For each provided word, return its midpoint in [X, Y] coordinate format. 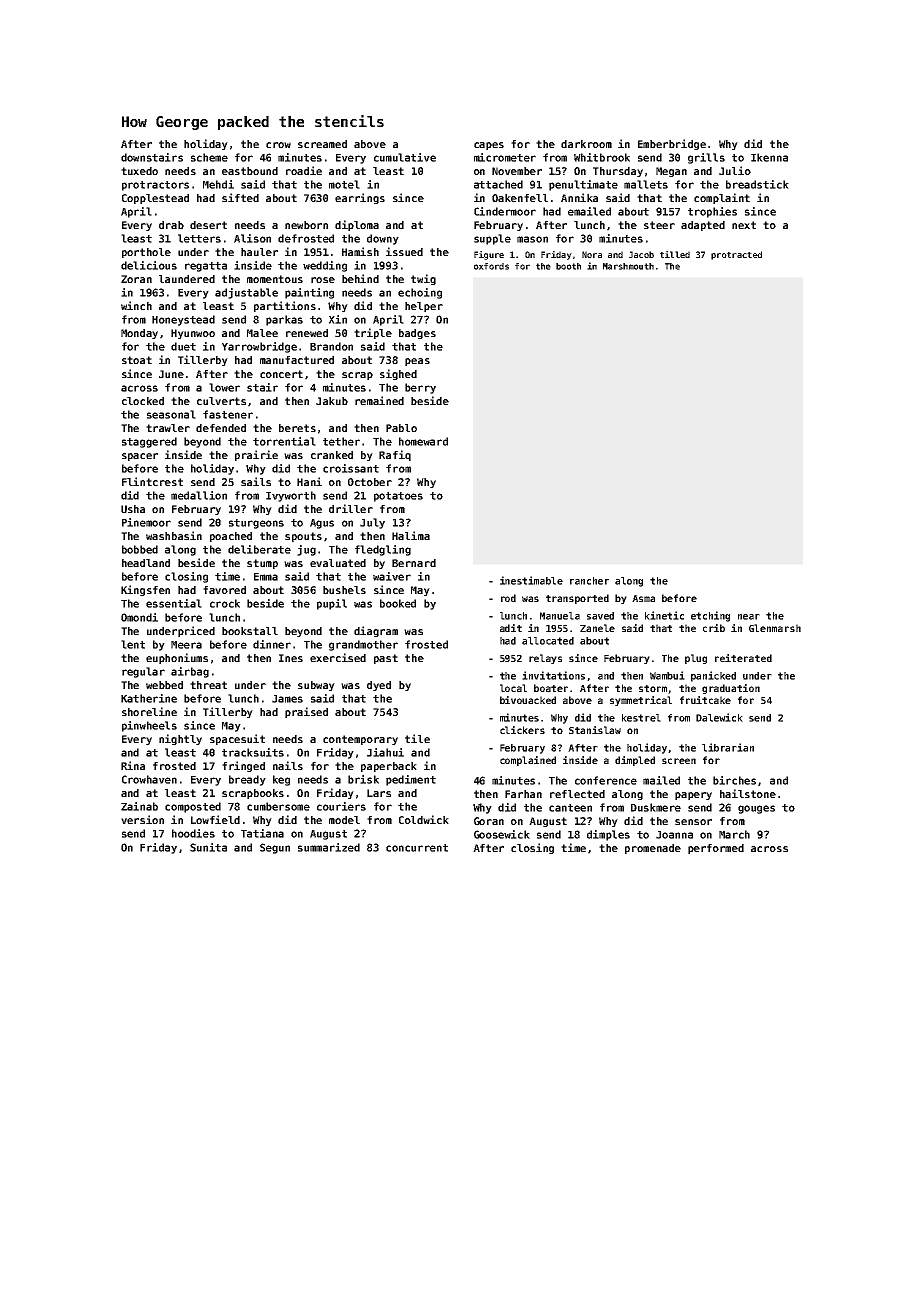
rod [508, 598]
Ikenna [769, 157]
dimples [608, 835]
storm [653, 688]
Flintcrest [152, 481]
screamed [322, 144]
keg [281, 780]
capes [489, 146]
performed [716, 849]
